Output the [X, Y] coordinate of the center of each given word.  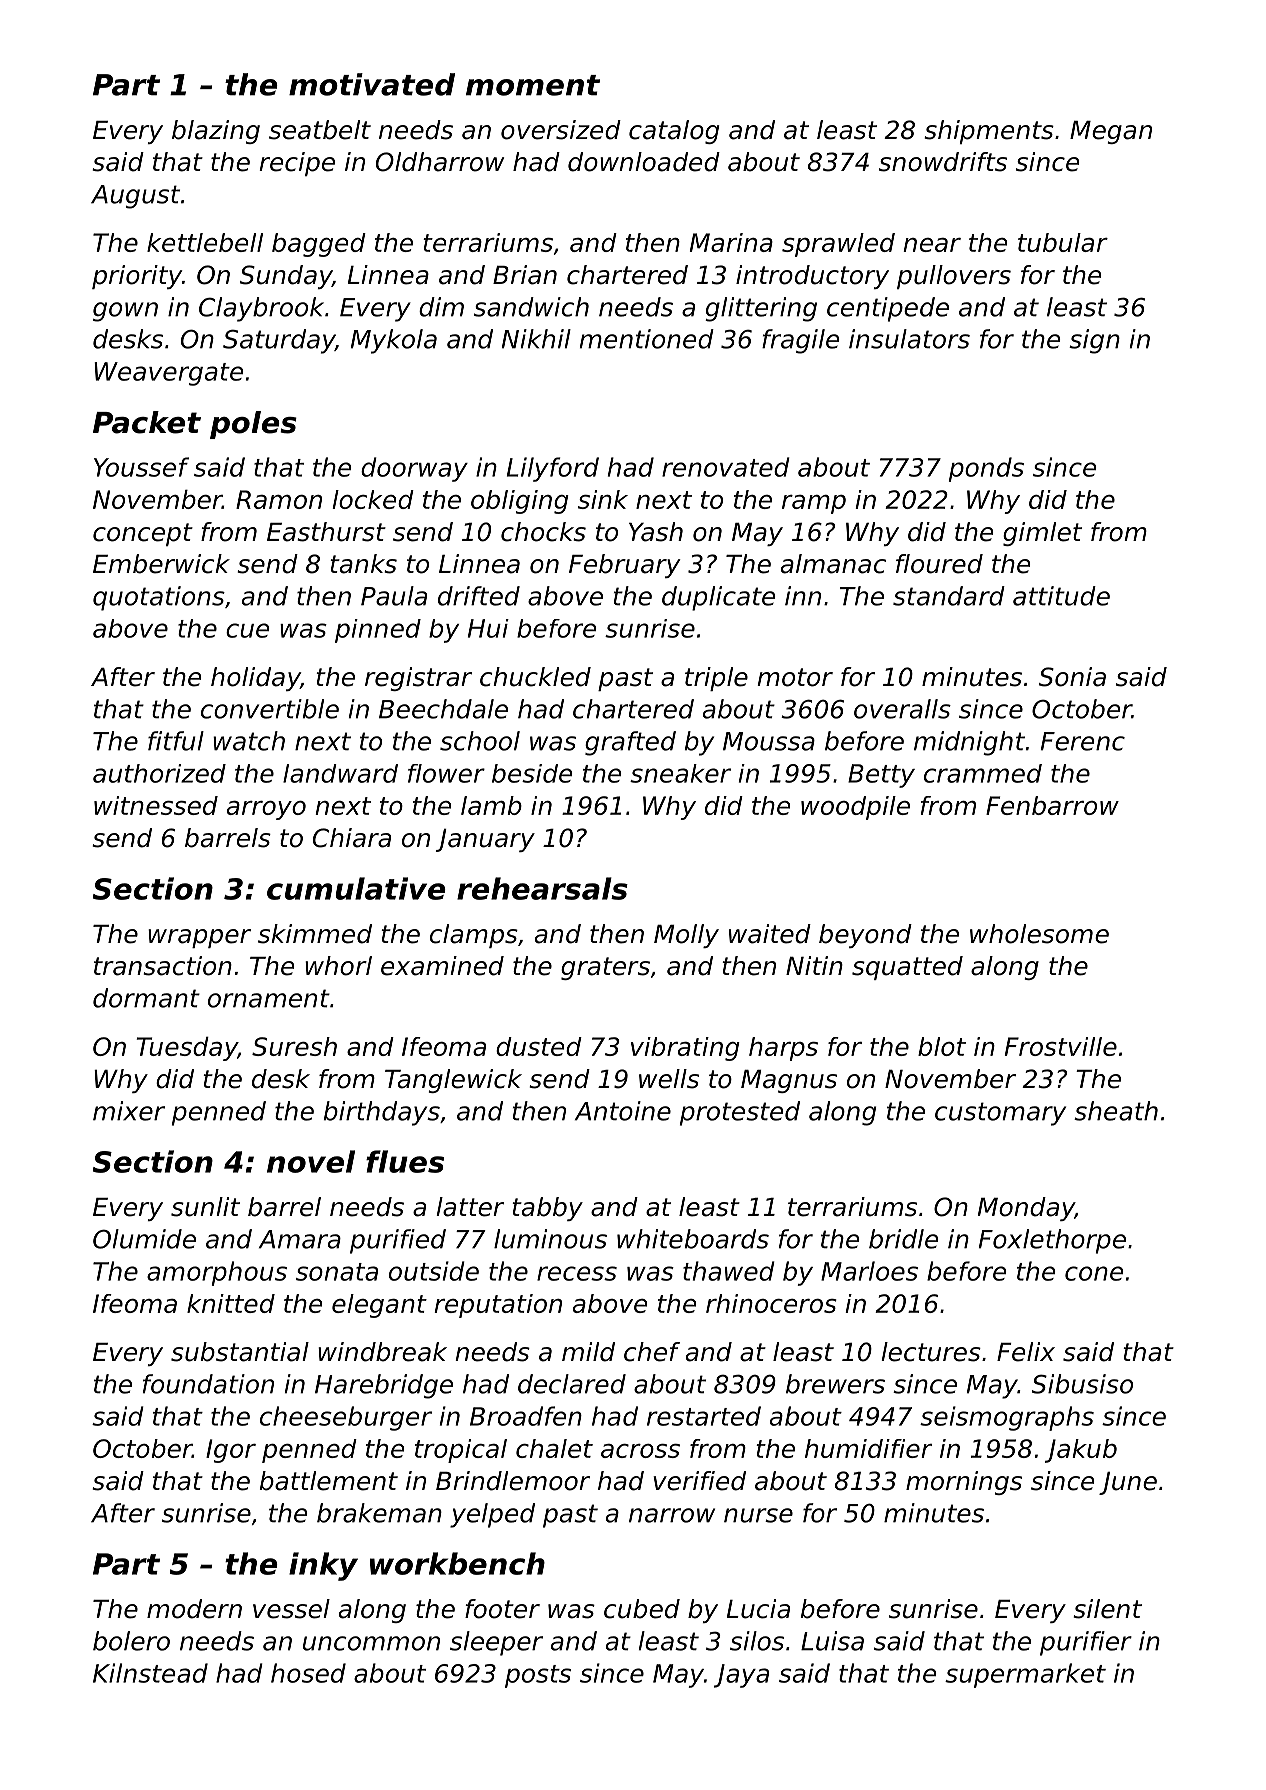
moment [533, 85]
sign [1094, 341]
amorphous [217, 1273]
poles [253, 425]
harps [783, 1049]
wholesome [1039, 934]
